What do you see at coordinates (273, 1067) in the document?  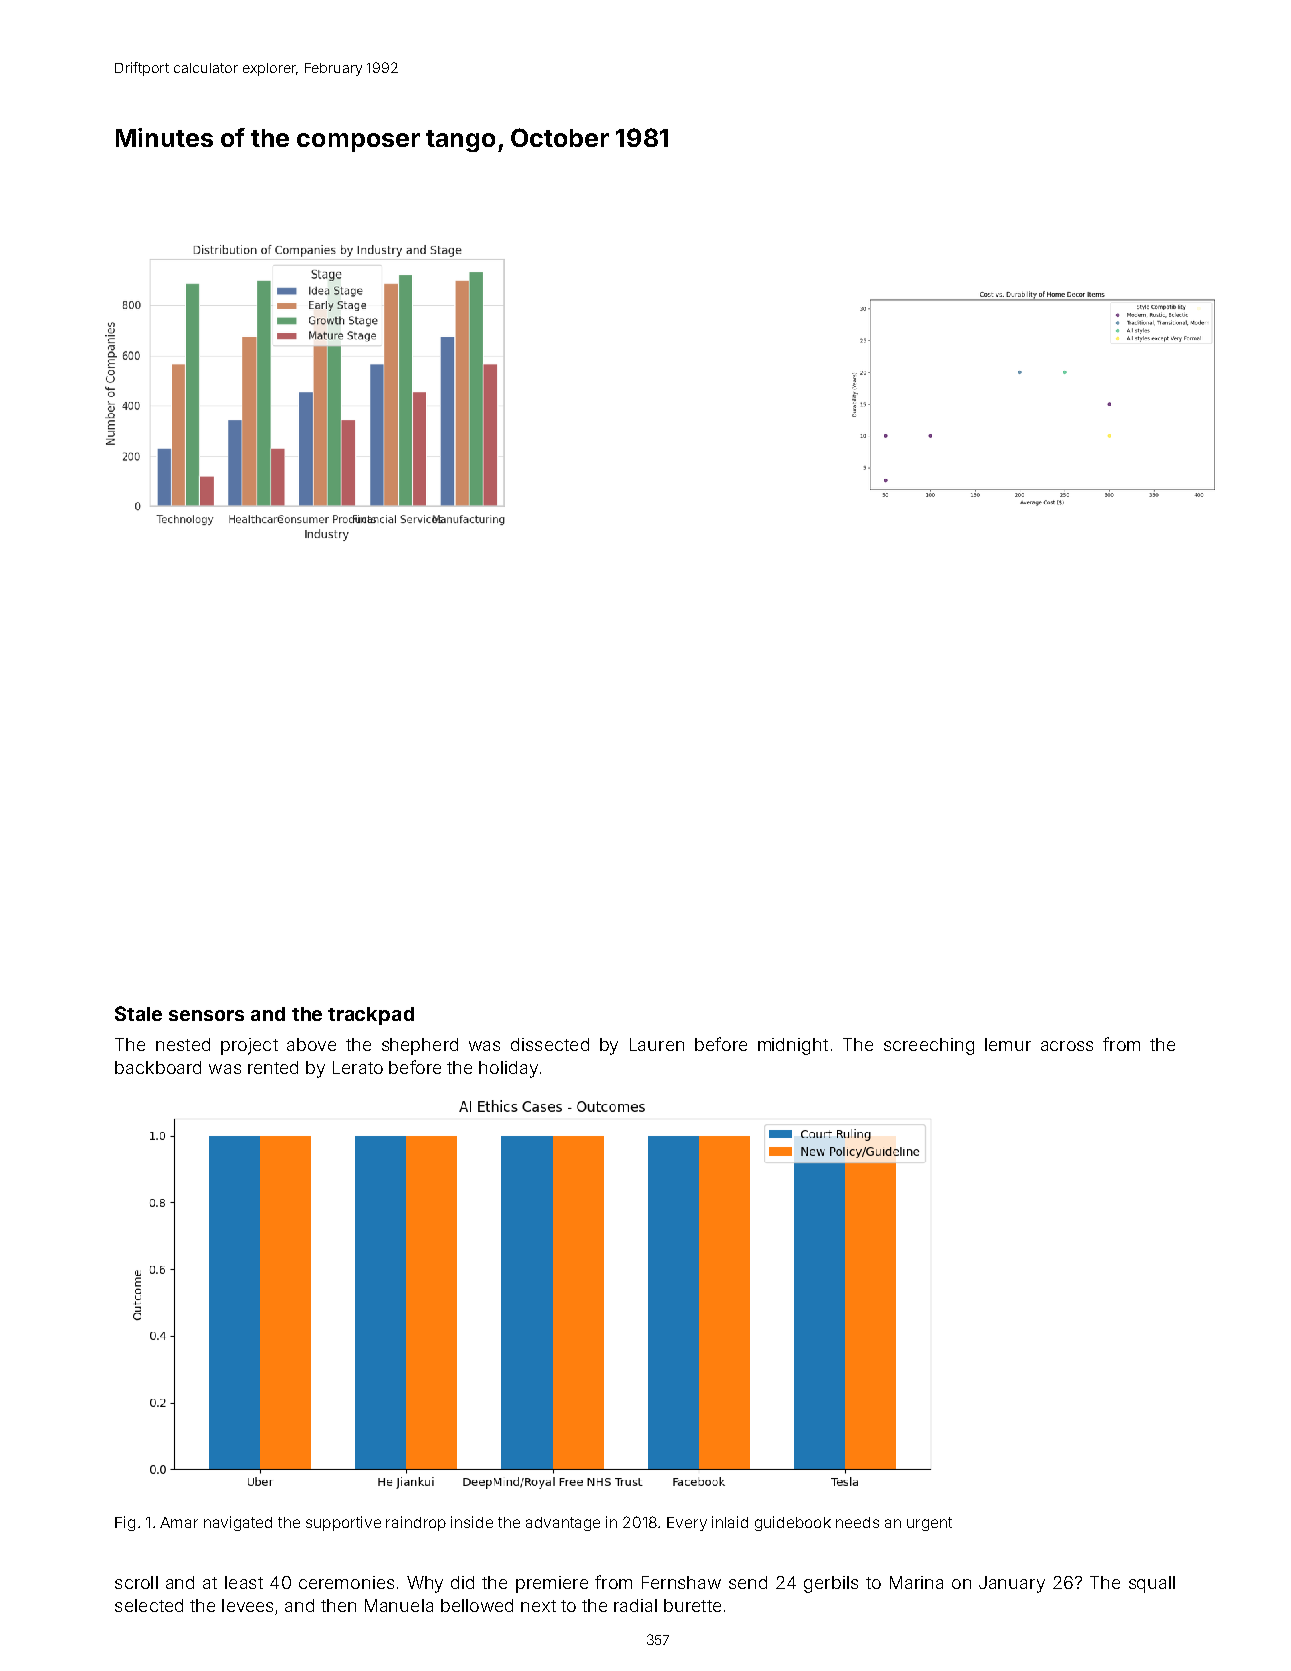 I see `rented` at bounding box center [273, 1067].
